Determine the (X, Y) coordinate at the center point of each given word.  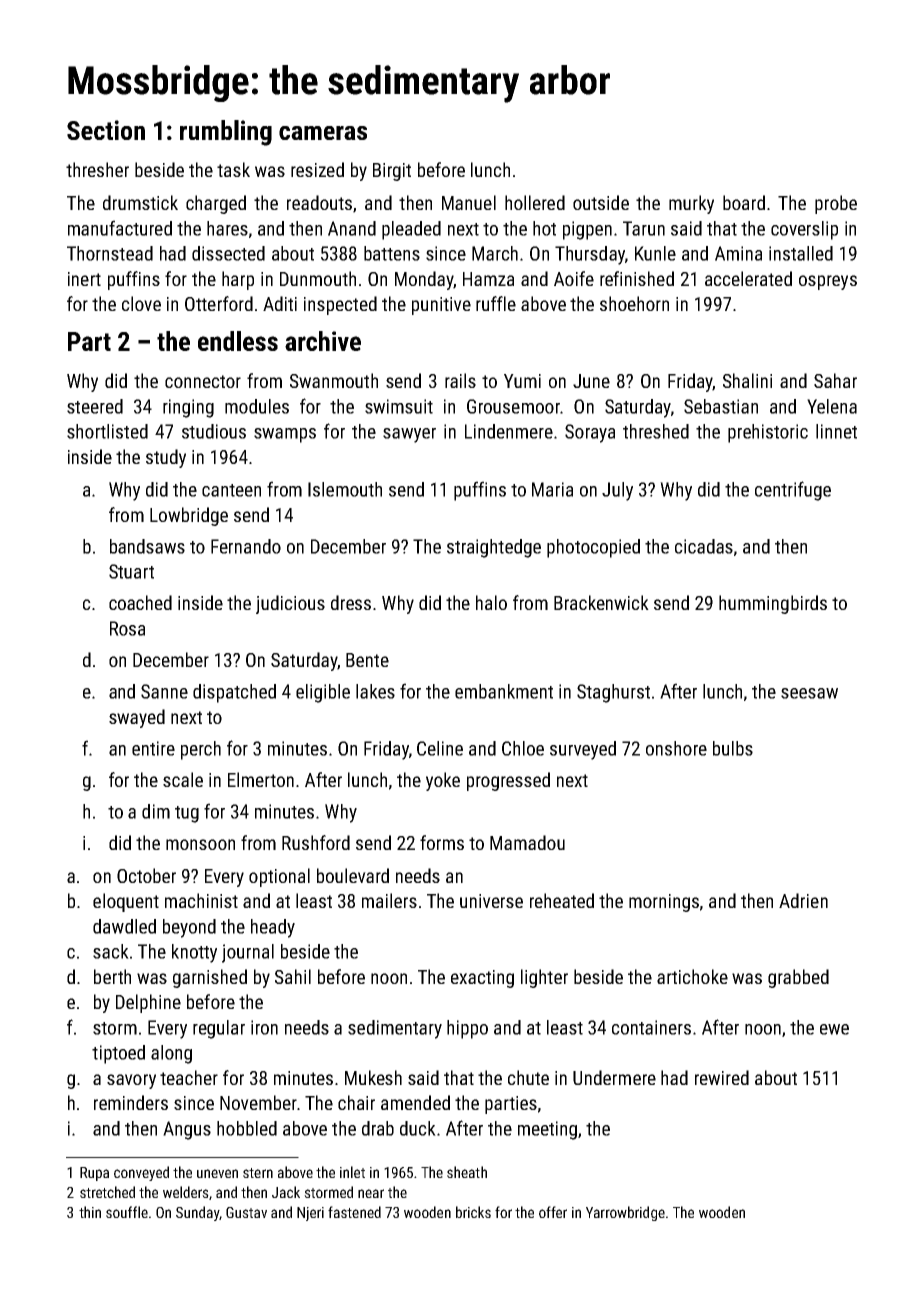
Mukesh (373, 1077)
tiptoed (118, 1054)
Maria (552, 489)
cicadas (704, 546)
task (233, 169)
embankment (504, 691)
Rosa (127, 628)
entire (153, 748)
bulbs (733, 748)
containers (651, 1027)
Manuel (469, 202)
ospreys (828, 282)
